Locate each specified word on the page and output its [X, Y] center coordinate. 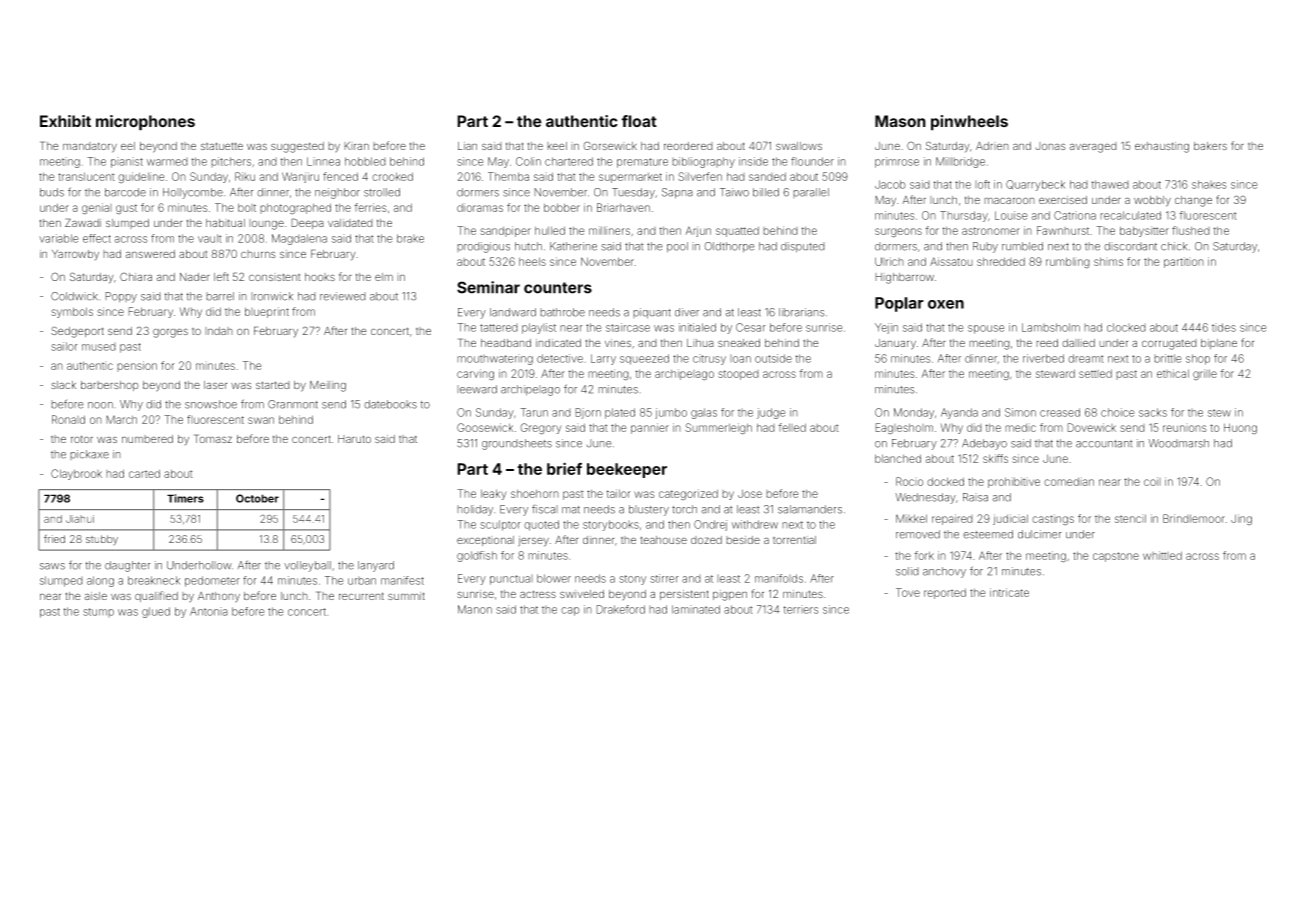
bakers [1210, 146]
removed [918, 534]
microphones [145, 123]
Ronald [68, 419]
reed [1047, 343]
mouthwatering [495, 359]
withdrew [755, 524]
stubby [102, 540]
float [639, 121]
